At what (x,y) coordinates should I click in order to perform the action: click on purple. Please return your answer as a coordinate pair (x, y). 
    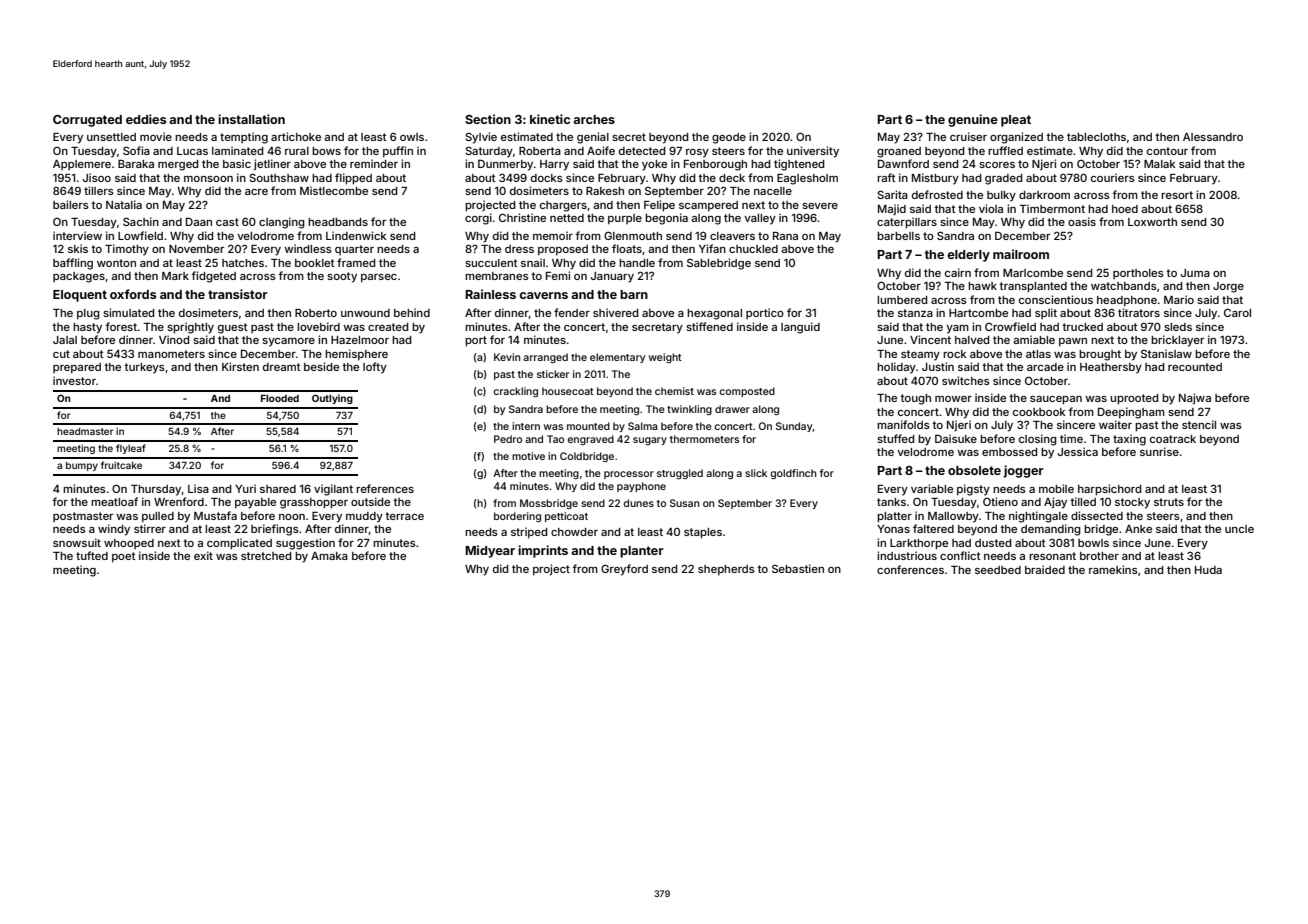
    Looking at the image, I should click on (625, 219).
